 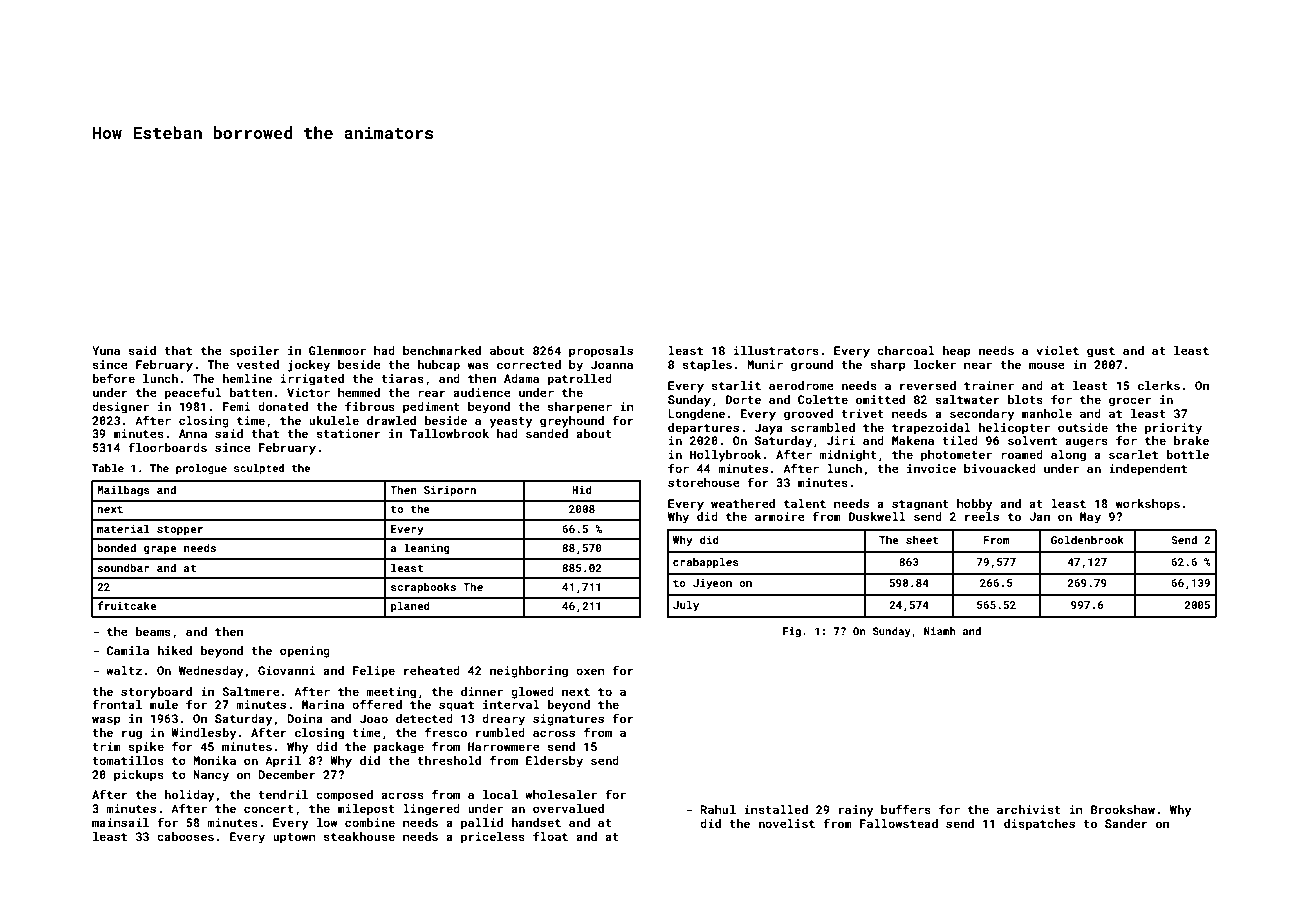 What do you see at coordinates (348, 433) in the document?
I see `stationer` at bounding box center [348, 433].
